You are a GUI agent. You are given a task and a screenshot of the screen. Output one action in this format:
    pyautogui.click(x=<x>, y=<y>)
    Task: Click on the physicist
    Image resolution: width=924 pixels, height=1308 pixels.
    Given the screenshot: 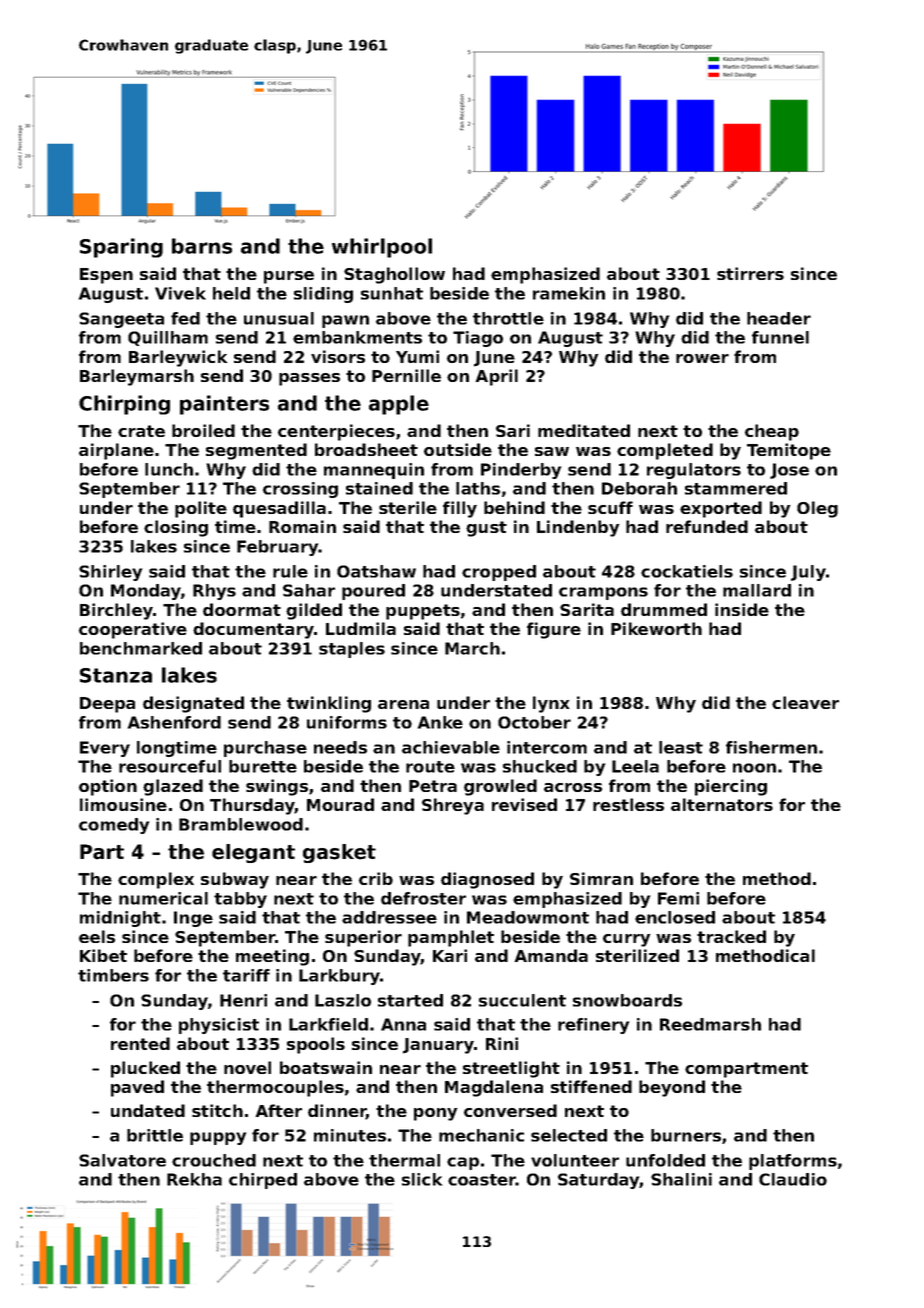 What is the action you would take?
    pyautogui.click(x=219, y=1026)
